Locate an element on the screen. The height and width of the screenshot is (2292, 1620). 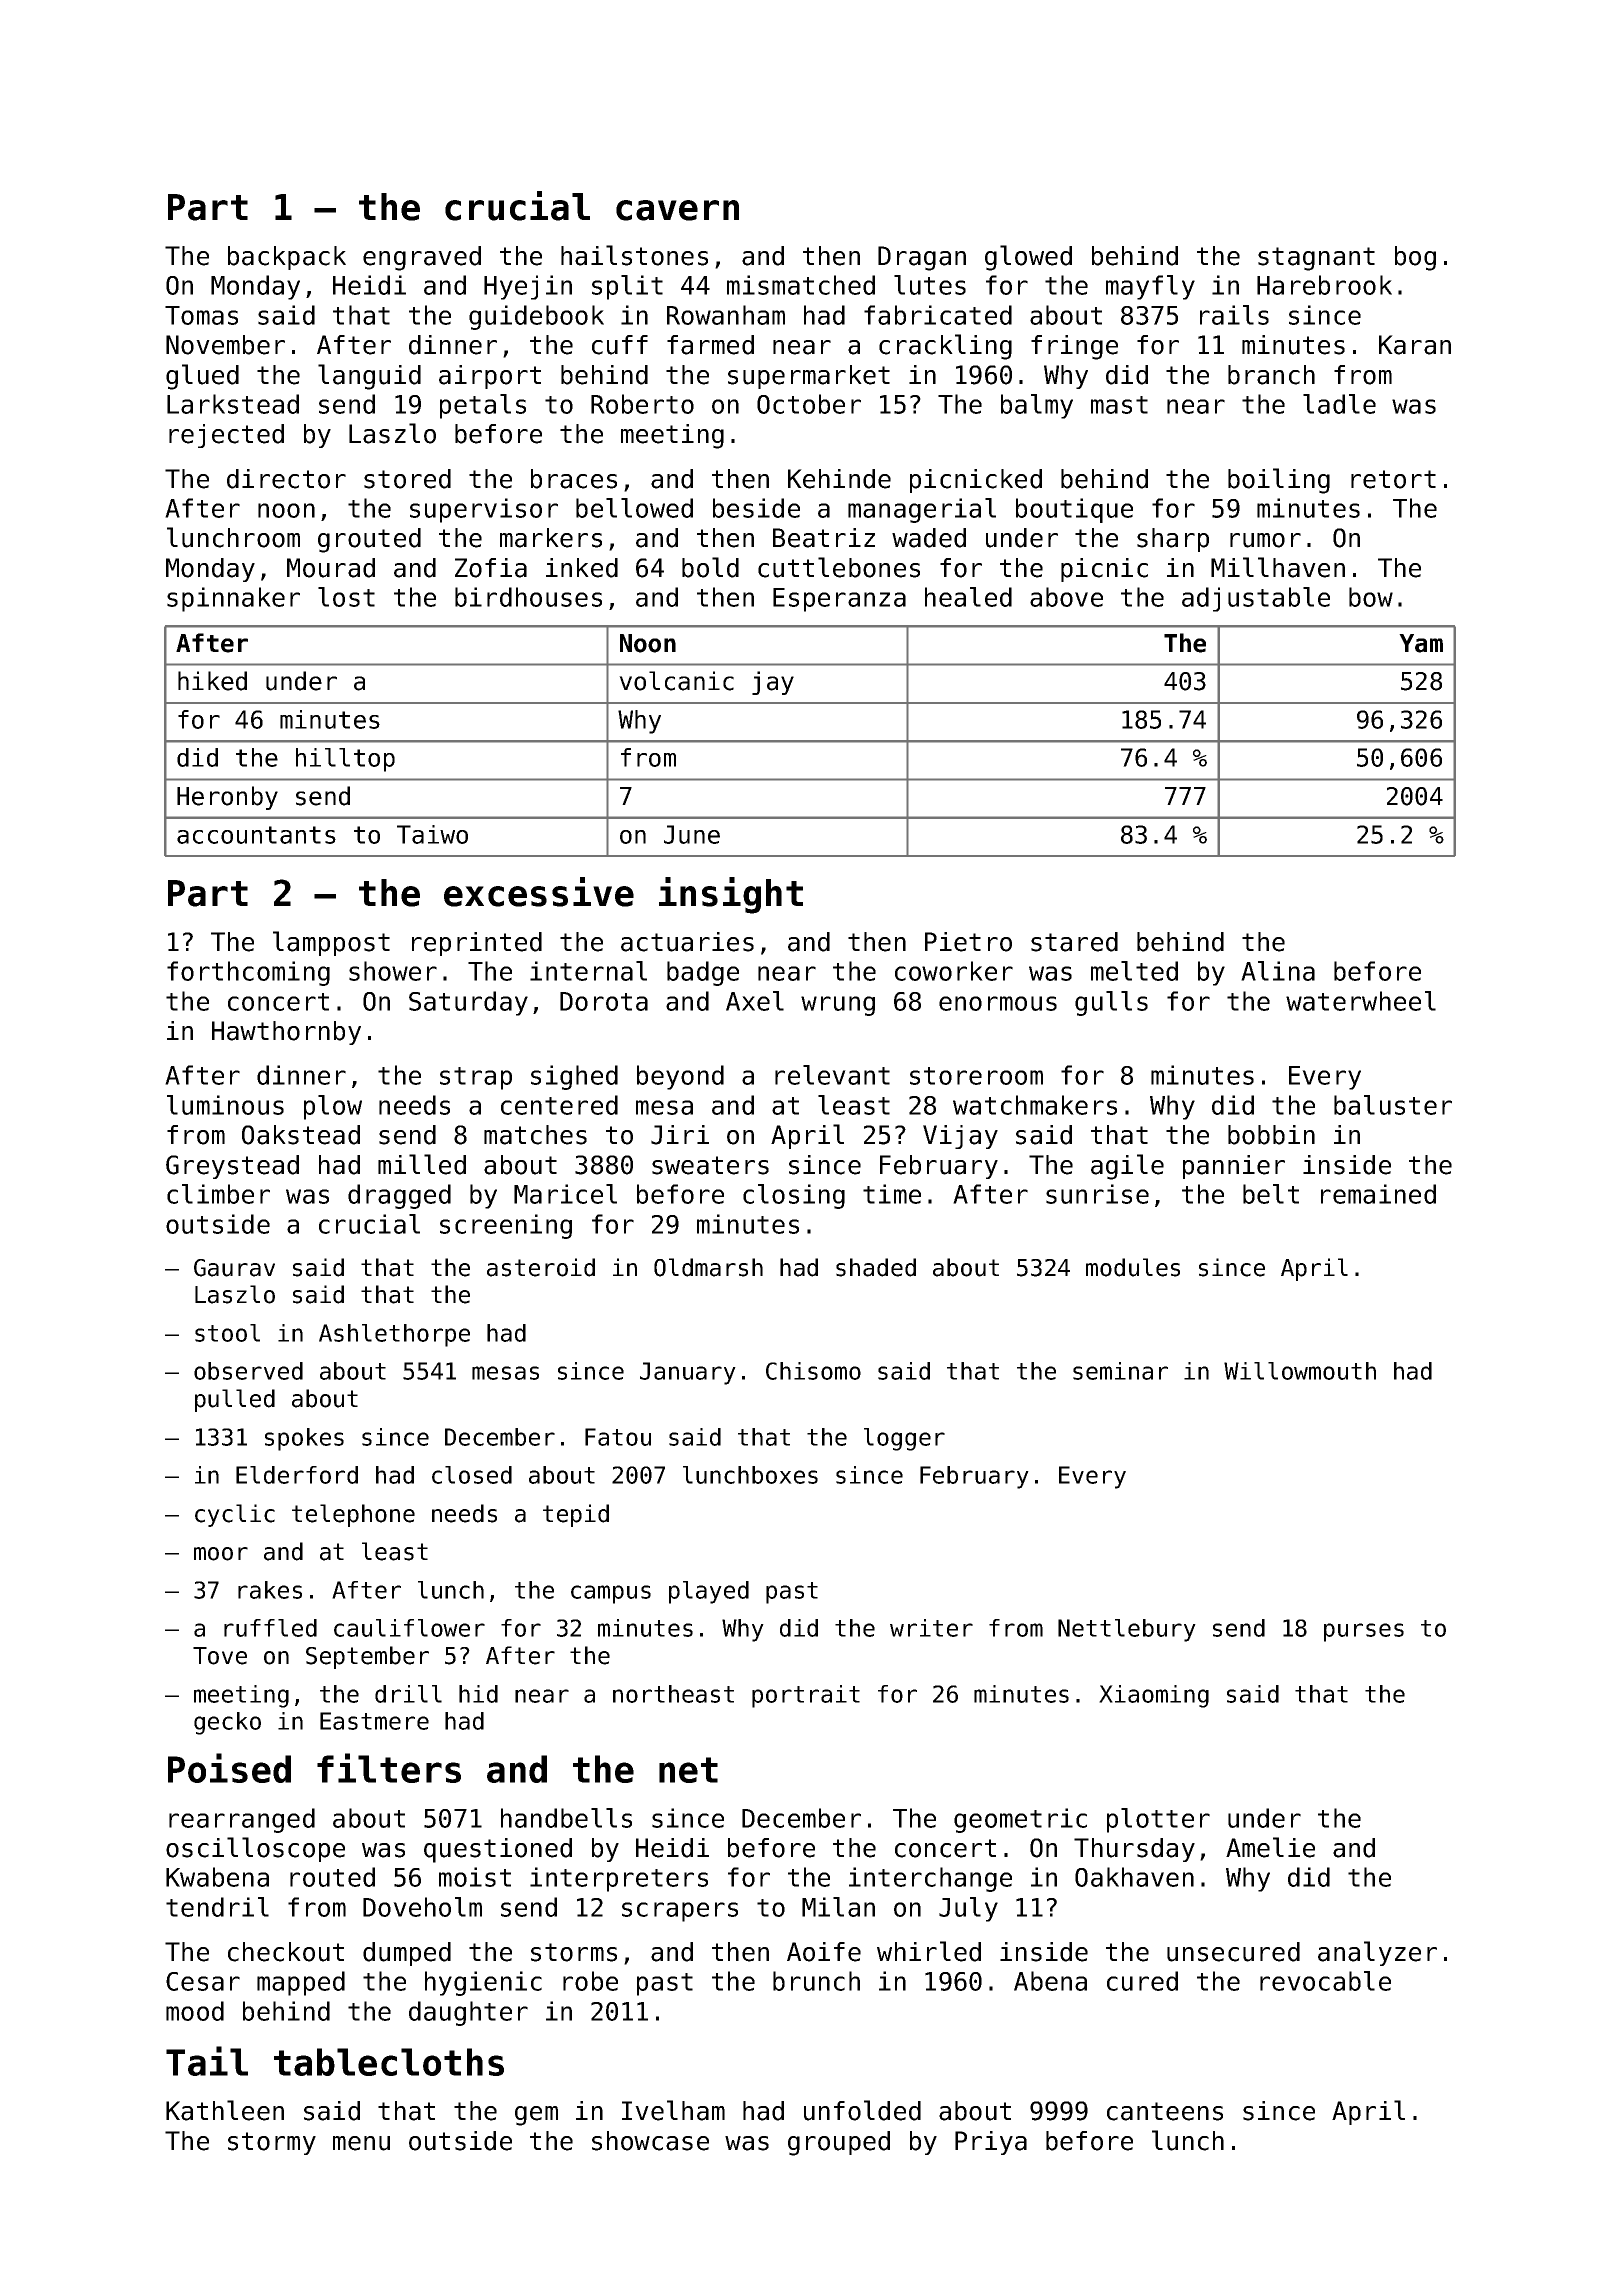
cavern is located at coordinates (677, 210).
